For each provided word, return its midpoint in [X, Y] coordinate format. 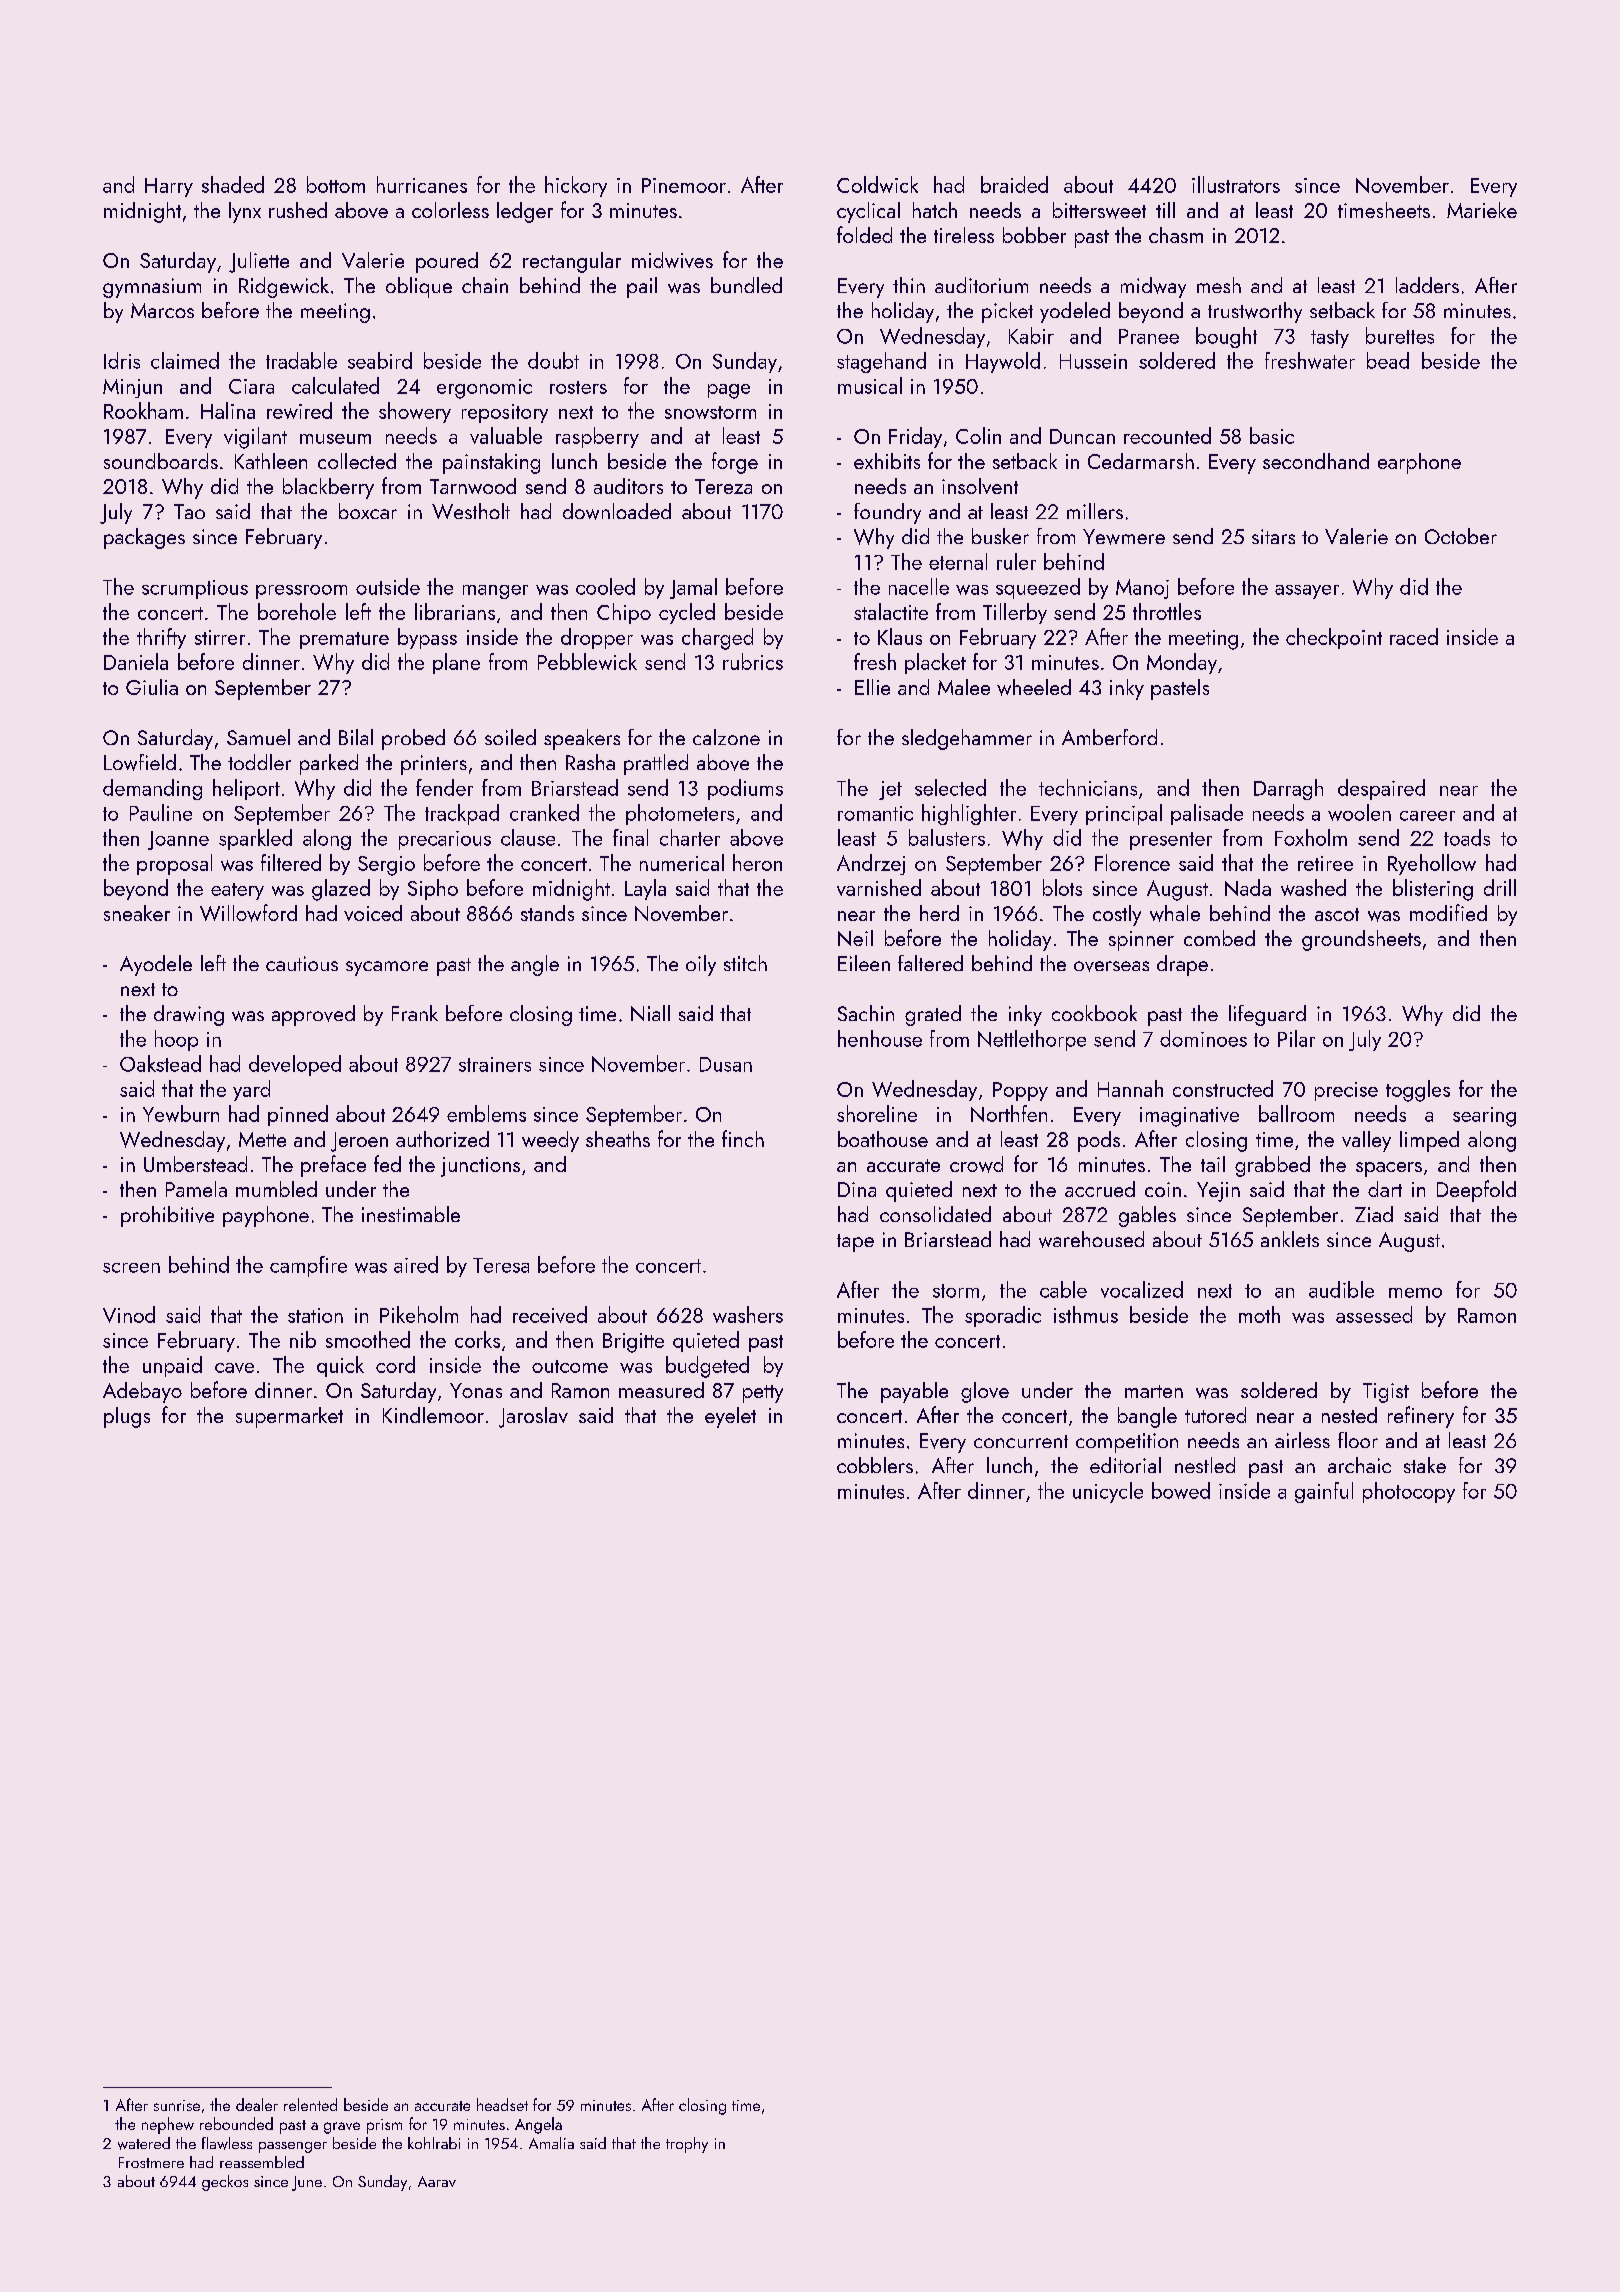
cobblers [875, 1465]
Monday [1182, 663]
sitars [1273, 536]
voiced [373, 913]
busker [1000, 536]
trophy [687, 2145]
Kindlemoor [433, 1415]
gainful [1324, 1492]
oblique [419, 287]
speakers [582, 739]
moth [1259, 1314]
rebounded [236, 2123]
